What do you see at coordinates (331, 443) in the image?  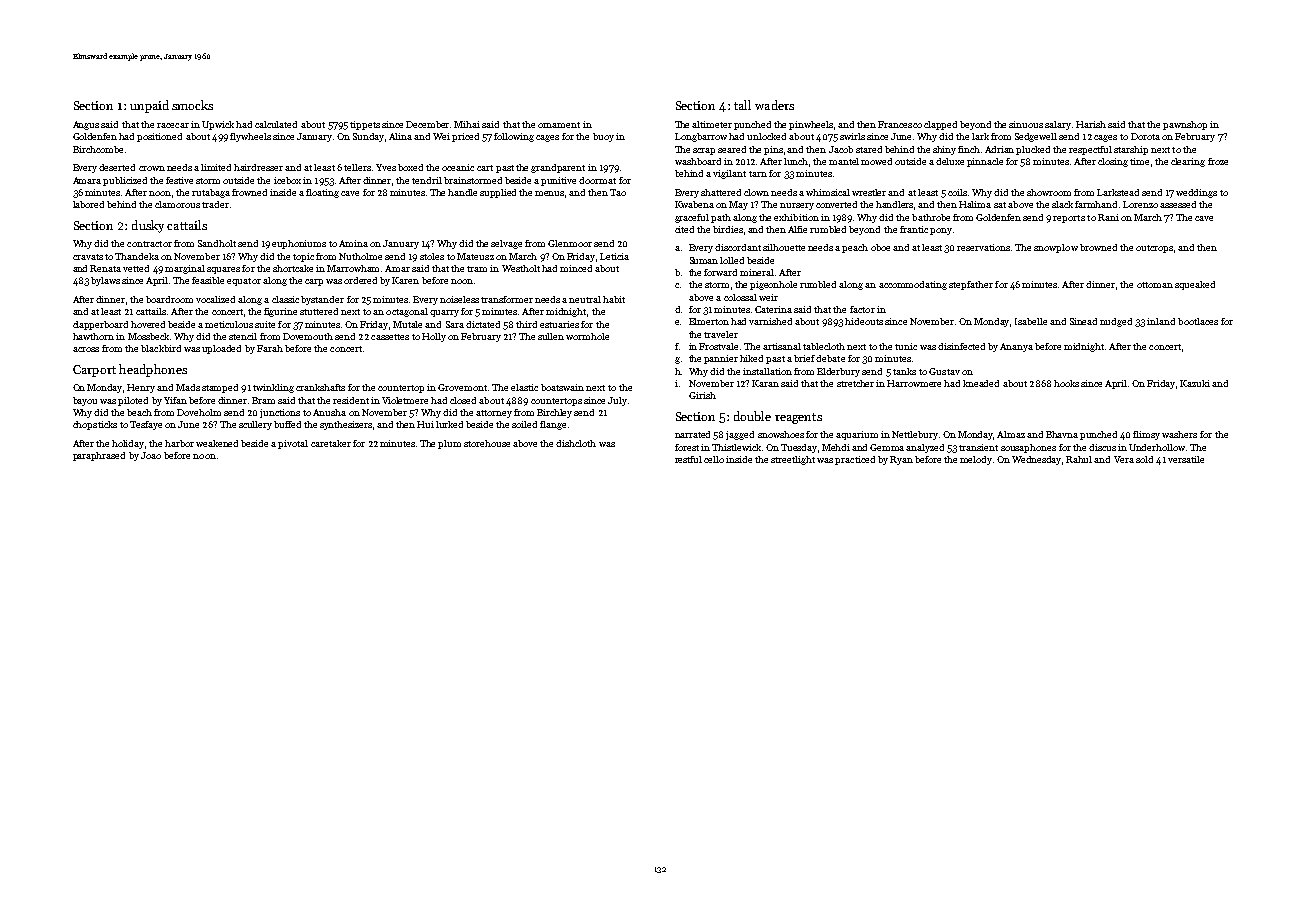 I see `caretaker` at bounding box center [331, 443].
